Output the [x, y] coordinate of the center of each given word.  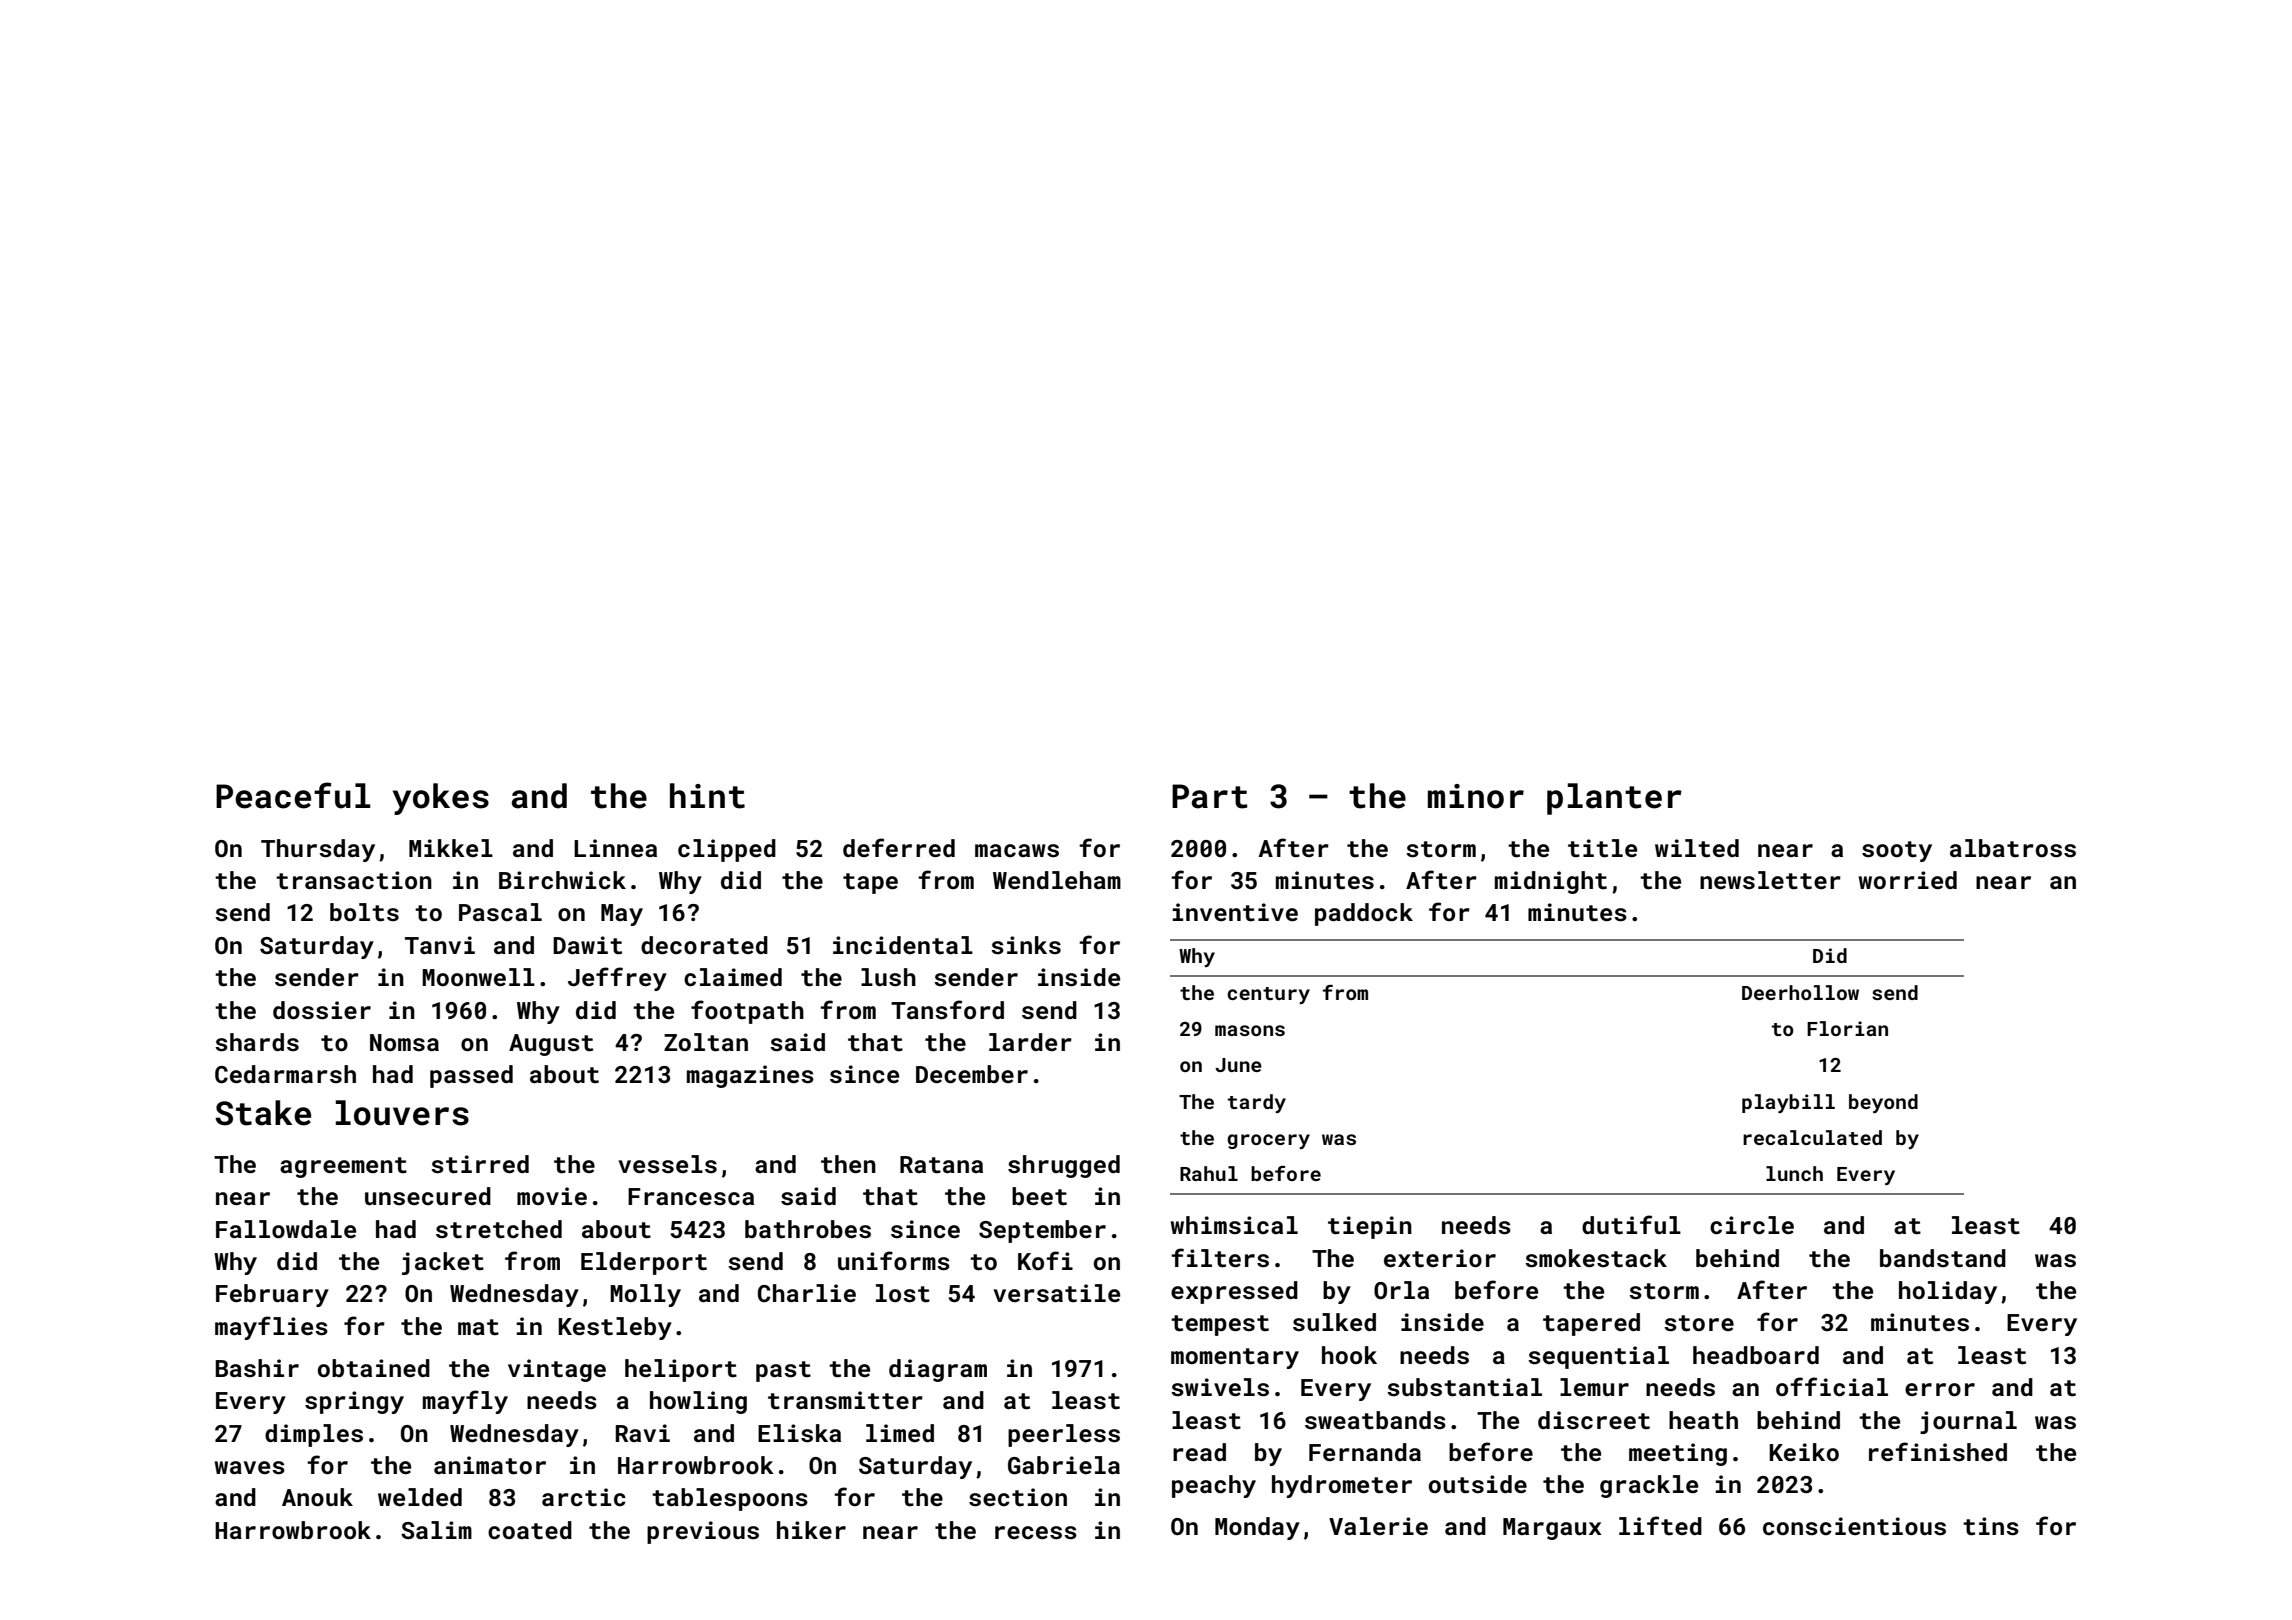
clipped [727, 850]
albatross [2013, 848]
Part [1210, 796]
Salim [436, 1530]
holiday [1948, 1292]
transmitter [845, 1400]
